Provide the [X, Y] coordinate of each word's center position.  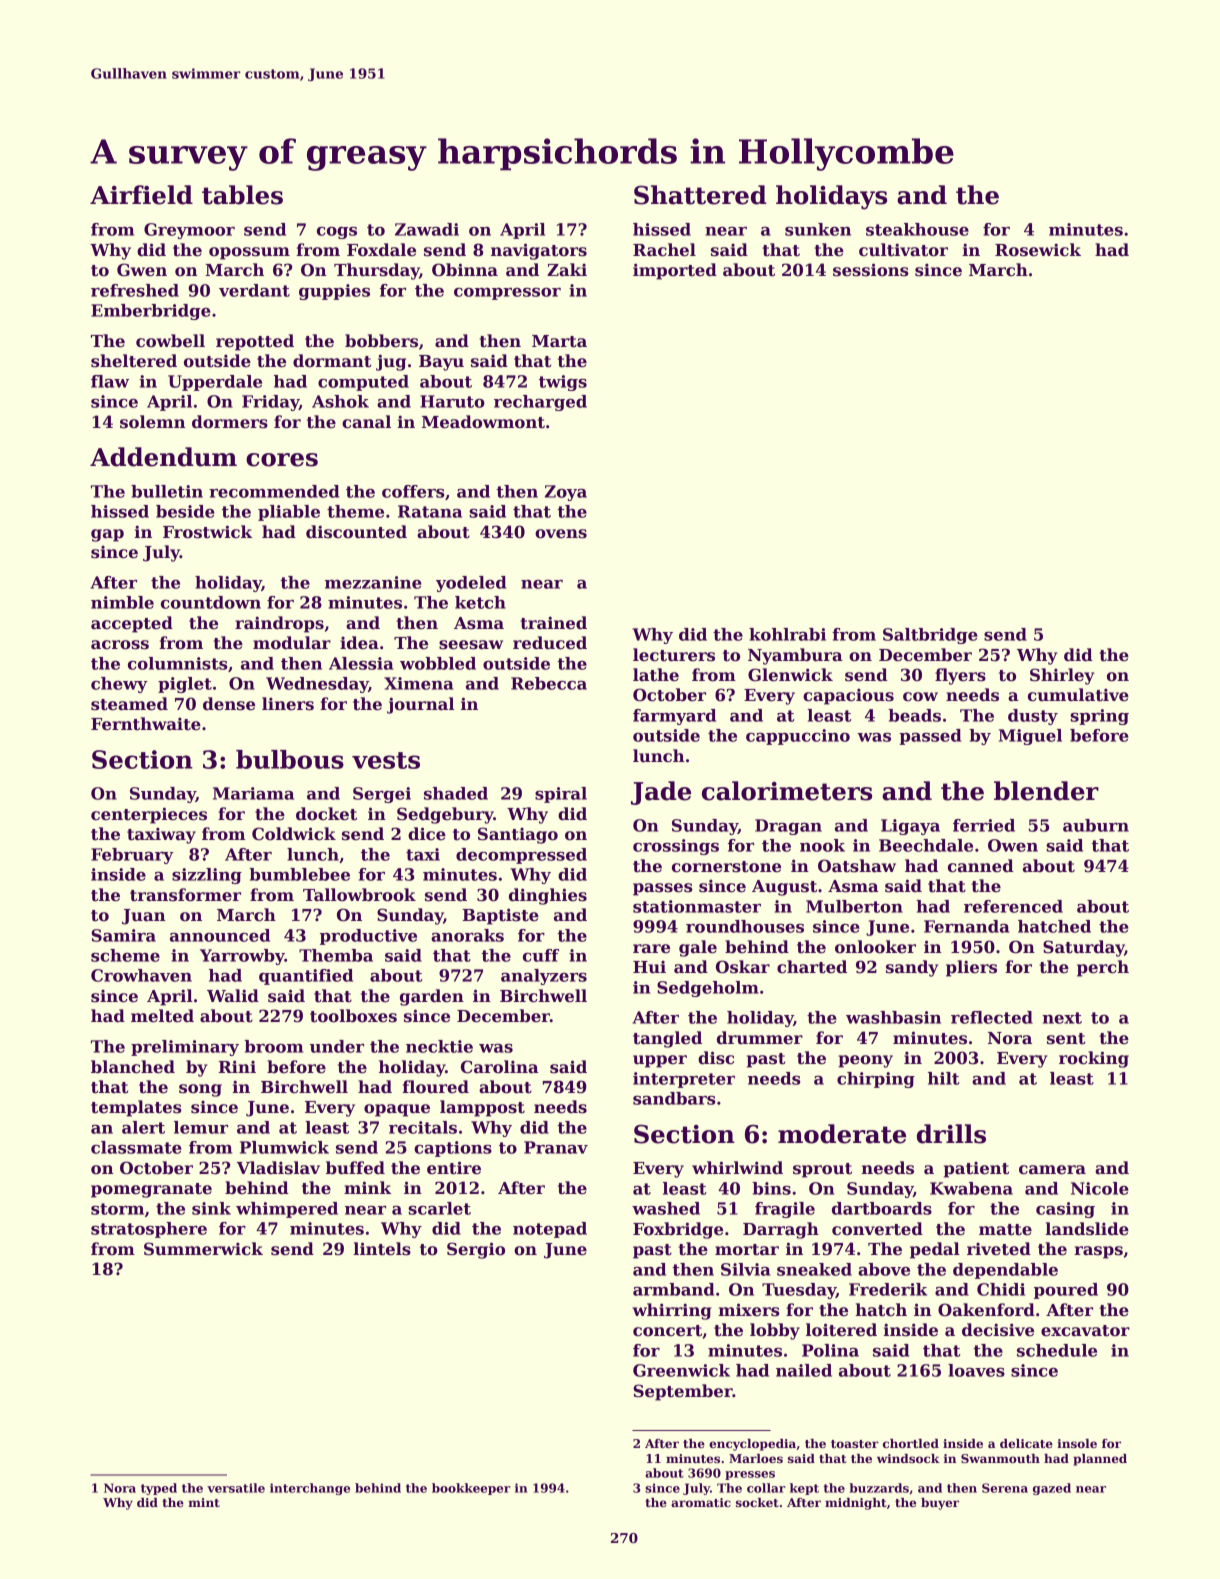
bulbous [290, 759]
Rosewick [1038, 250]
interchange [310, 1489]
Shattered [700, 195]
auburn [1096, 825]
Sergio [476, 1250]
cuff [541, 955]
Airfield [141, 195]
